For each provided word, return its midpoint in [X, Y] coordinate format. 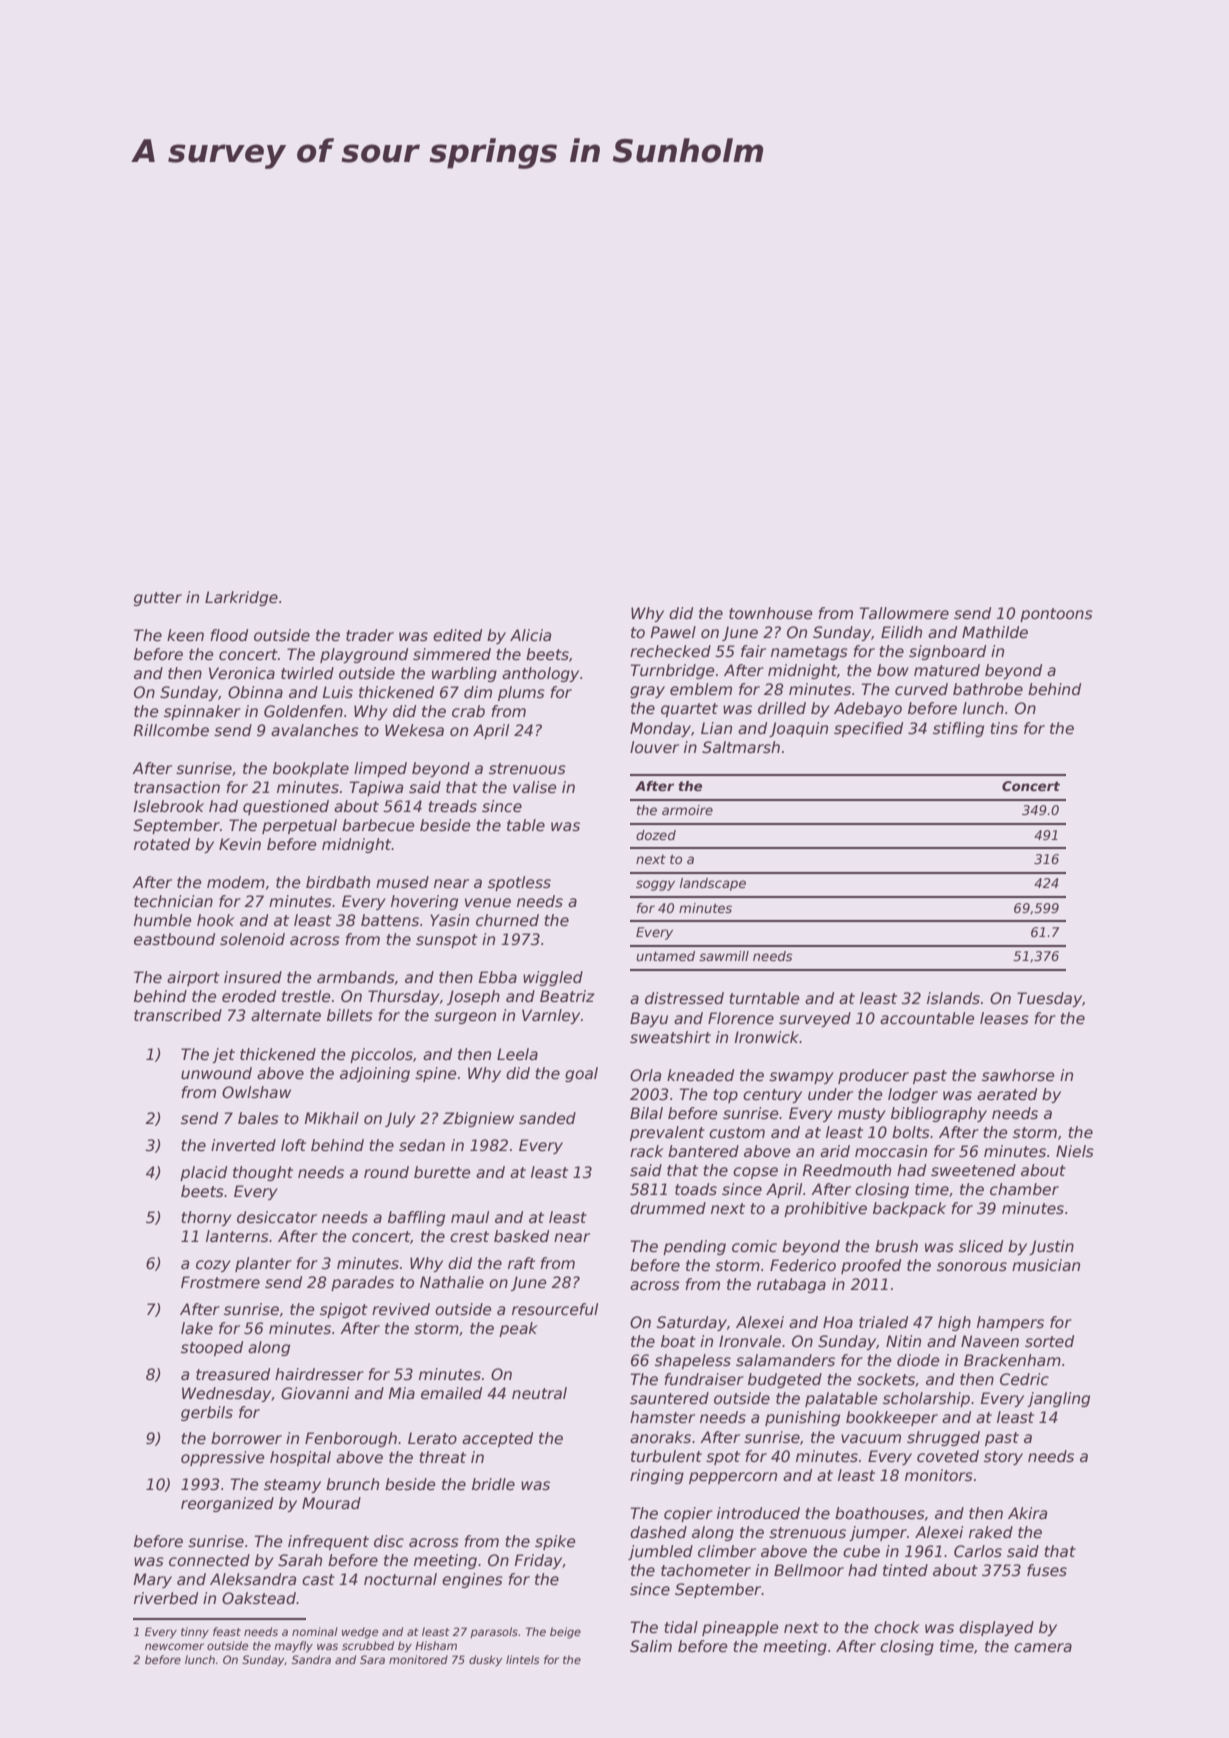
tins [1004, 728]
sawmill [724, 956]
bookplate [311, 769]
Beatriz [567, 996]
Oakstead [259, 1598]
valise [535, 787]
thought [263, 1173]
